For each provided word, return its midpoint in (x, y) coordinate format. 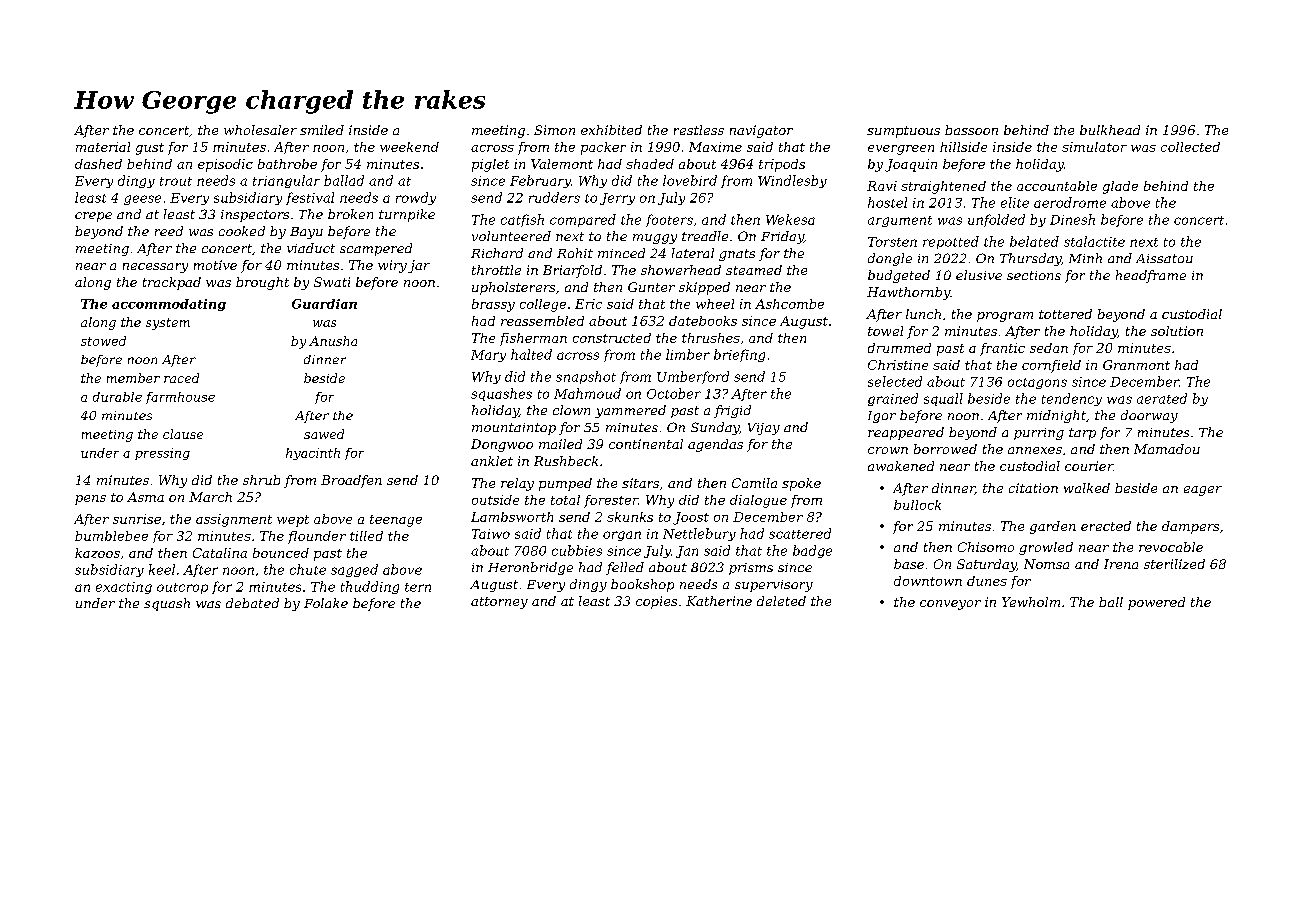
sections (1034, 275)
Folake (326, 603)
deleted (781, 601)
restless (699, 130)
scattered (800, 533)
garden (1053, 527)
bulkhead (1110, 130)
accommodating (169, 305)
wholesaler (260, 130)
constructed (612, 338)
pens (90, 500)
